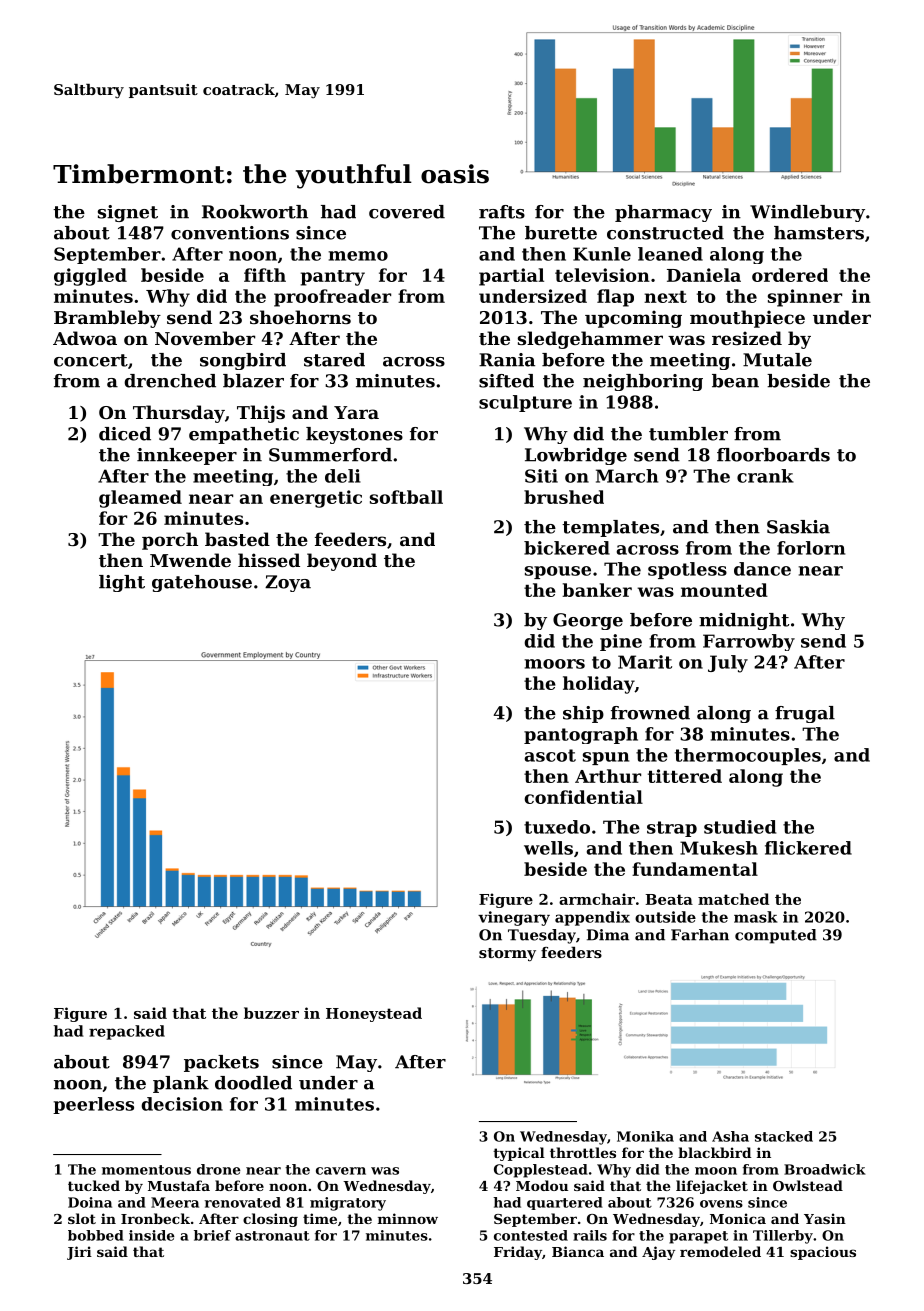  I want to click on rafts, so click(502, 212).
